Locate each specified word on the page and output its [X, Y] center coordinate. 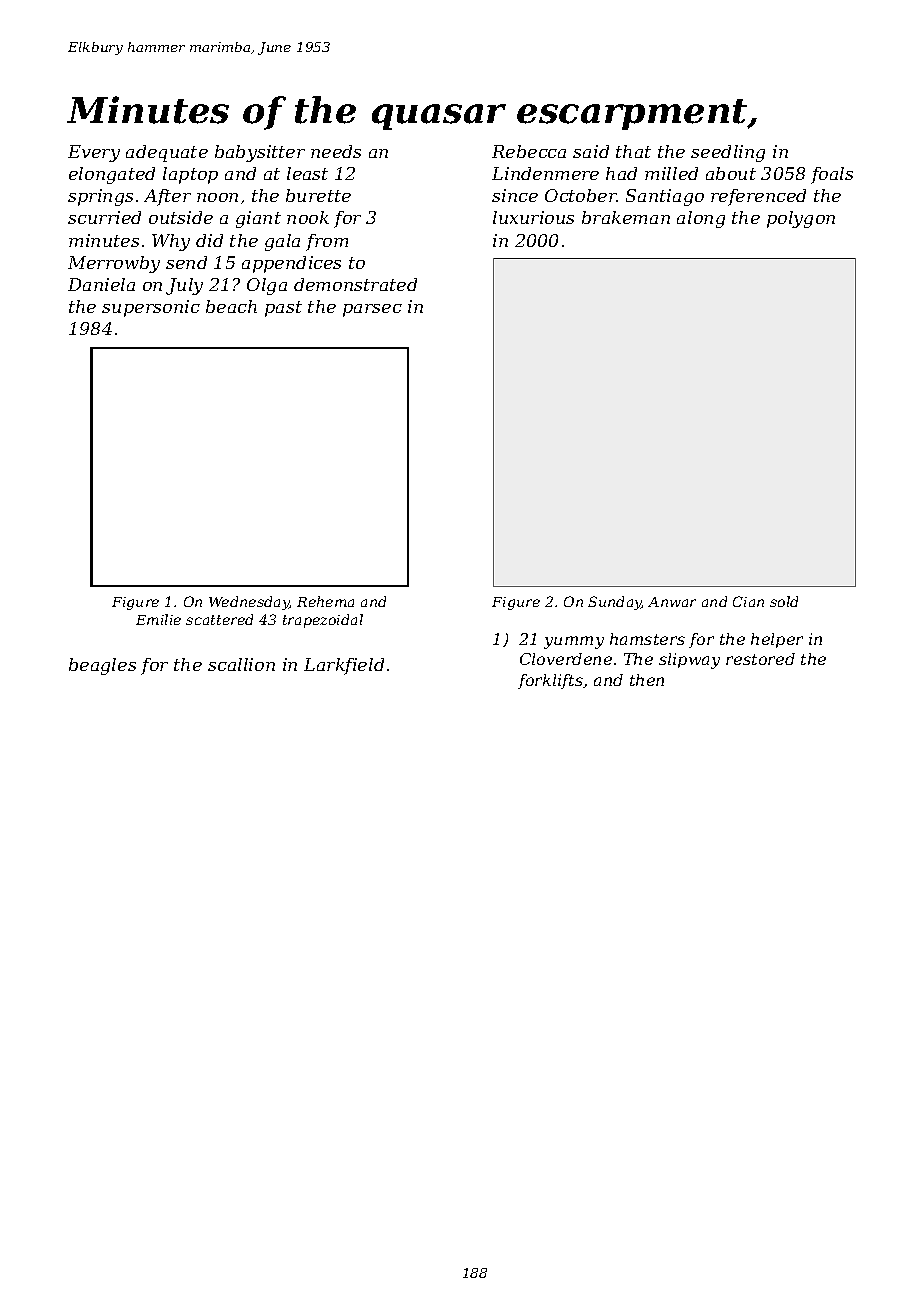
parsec [372, 310]
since [515, 195]
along [701, 219]
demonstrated [355, 284]
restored [760, 659]
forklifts [550, 681]
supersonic [151, 308]
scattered [219, 619]
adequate [167, 153]
